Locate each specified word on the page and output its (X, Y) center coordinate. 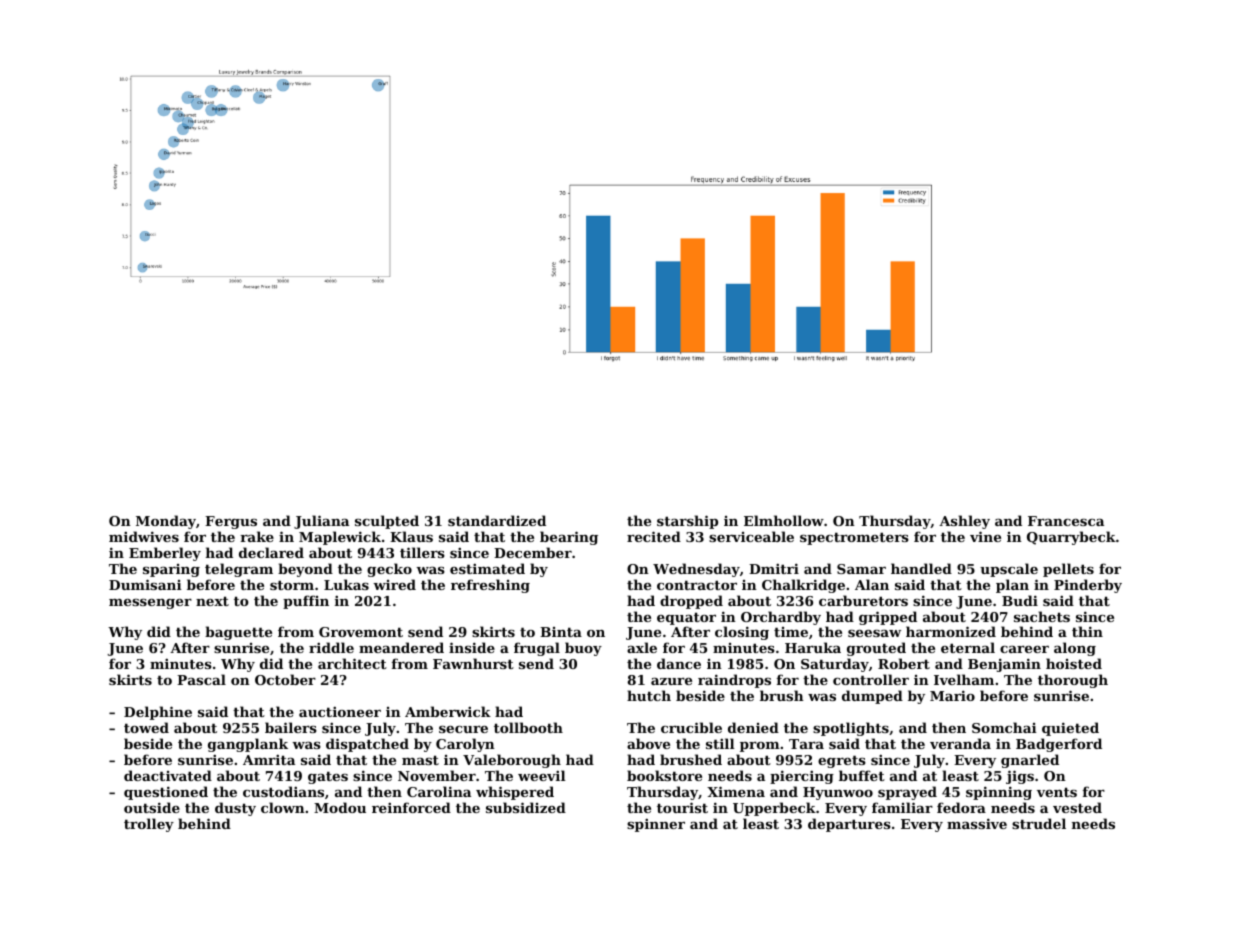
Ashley (964, 522)
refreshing (490, 586)
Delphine (158, 713)
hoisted (1074, 663)
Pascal (201, 679)
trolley (149, 825)
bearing (569, 538)
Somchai (1004, 727)
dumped (872, 697)
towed (146, 727)
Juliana (321, 522)
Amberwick (448, 711)
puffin (306, 602)
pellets (1068, 570)
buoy (583, 649)
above (648, 743)
